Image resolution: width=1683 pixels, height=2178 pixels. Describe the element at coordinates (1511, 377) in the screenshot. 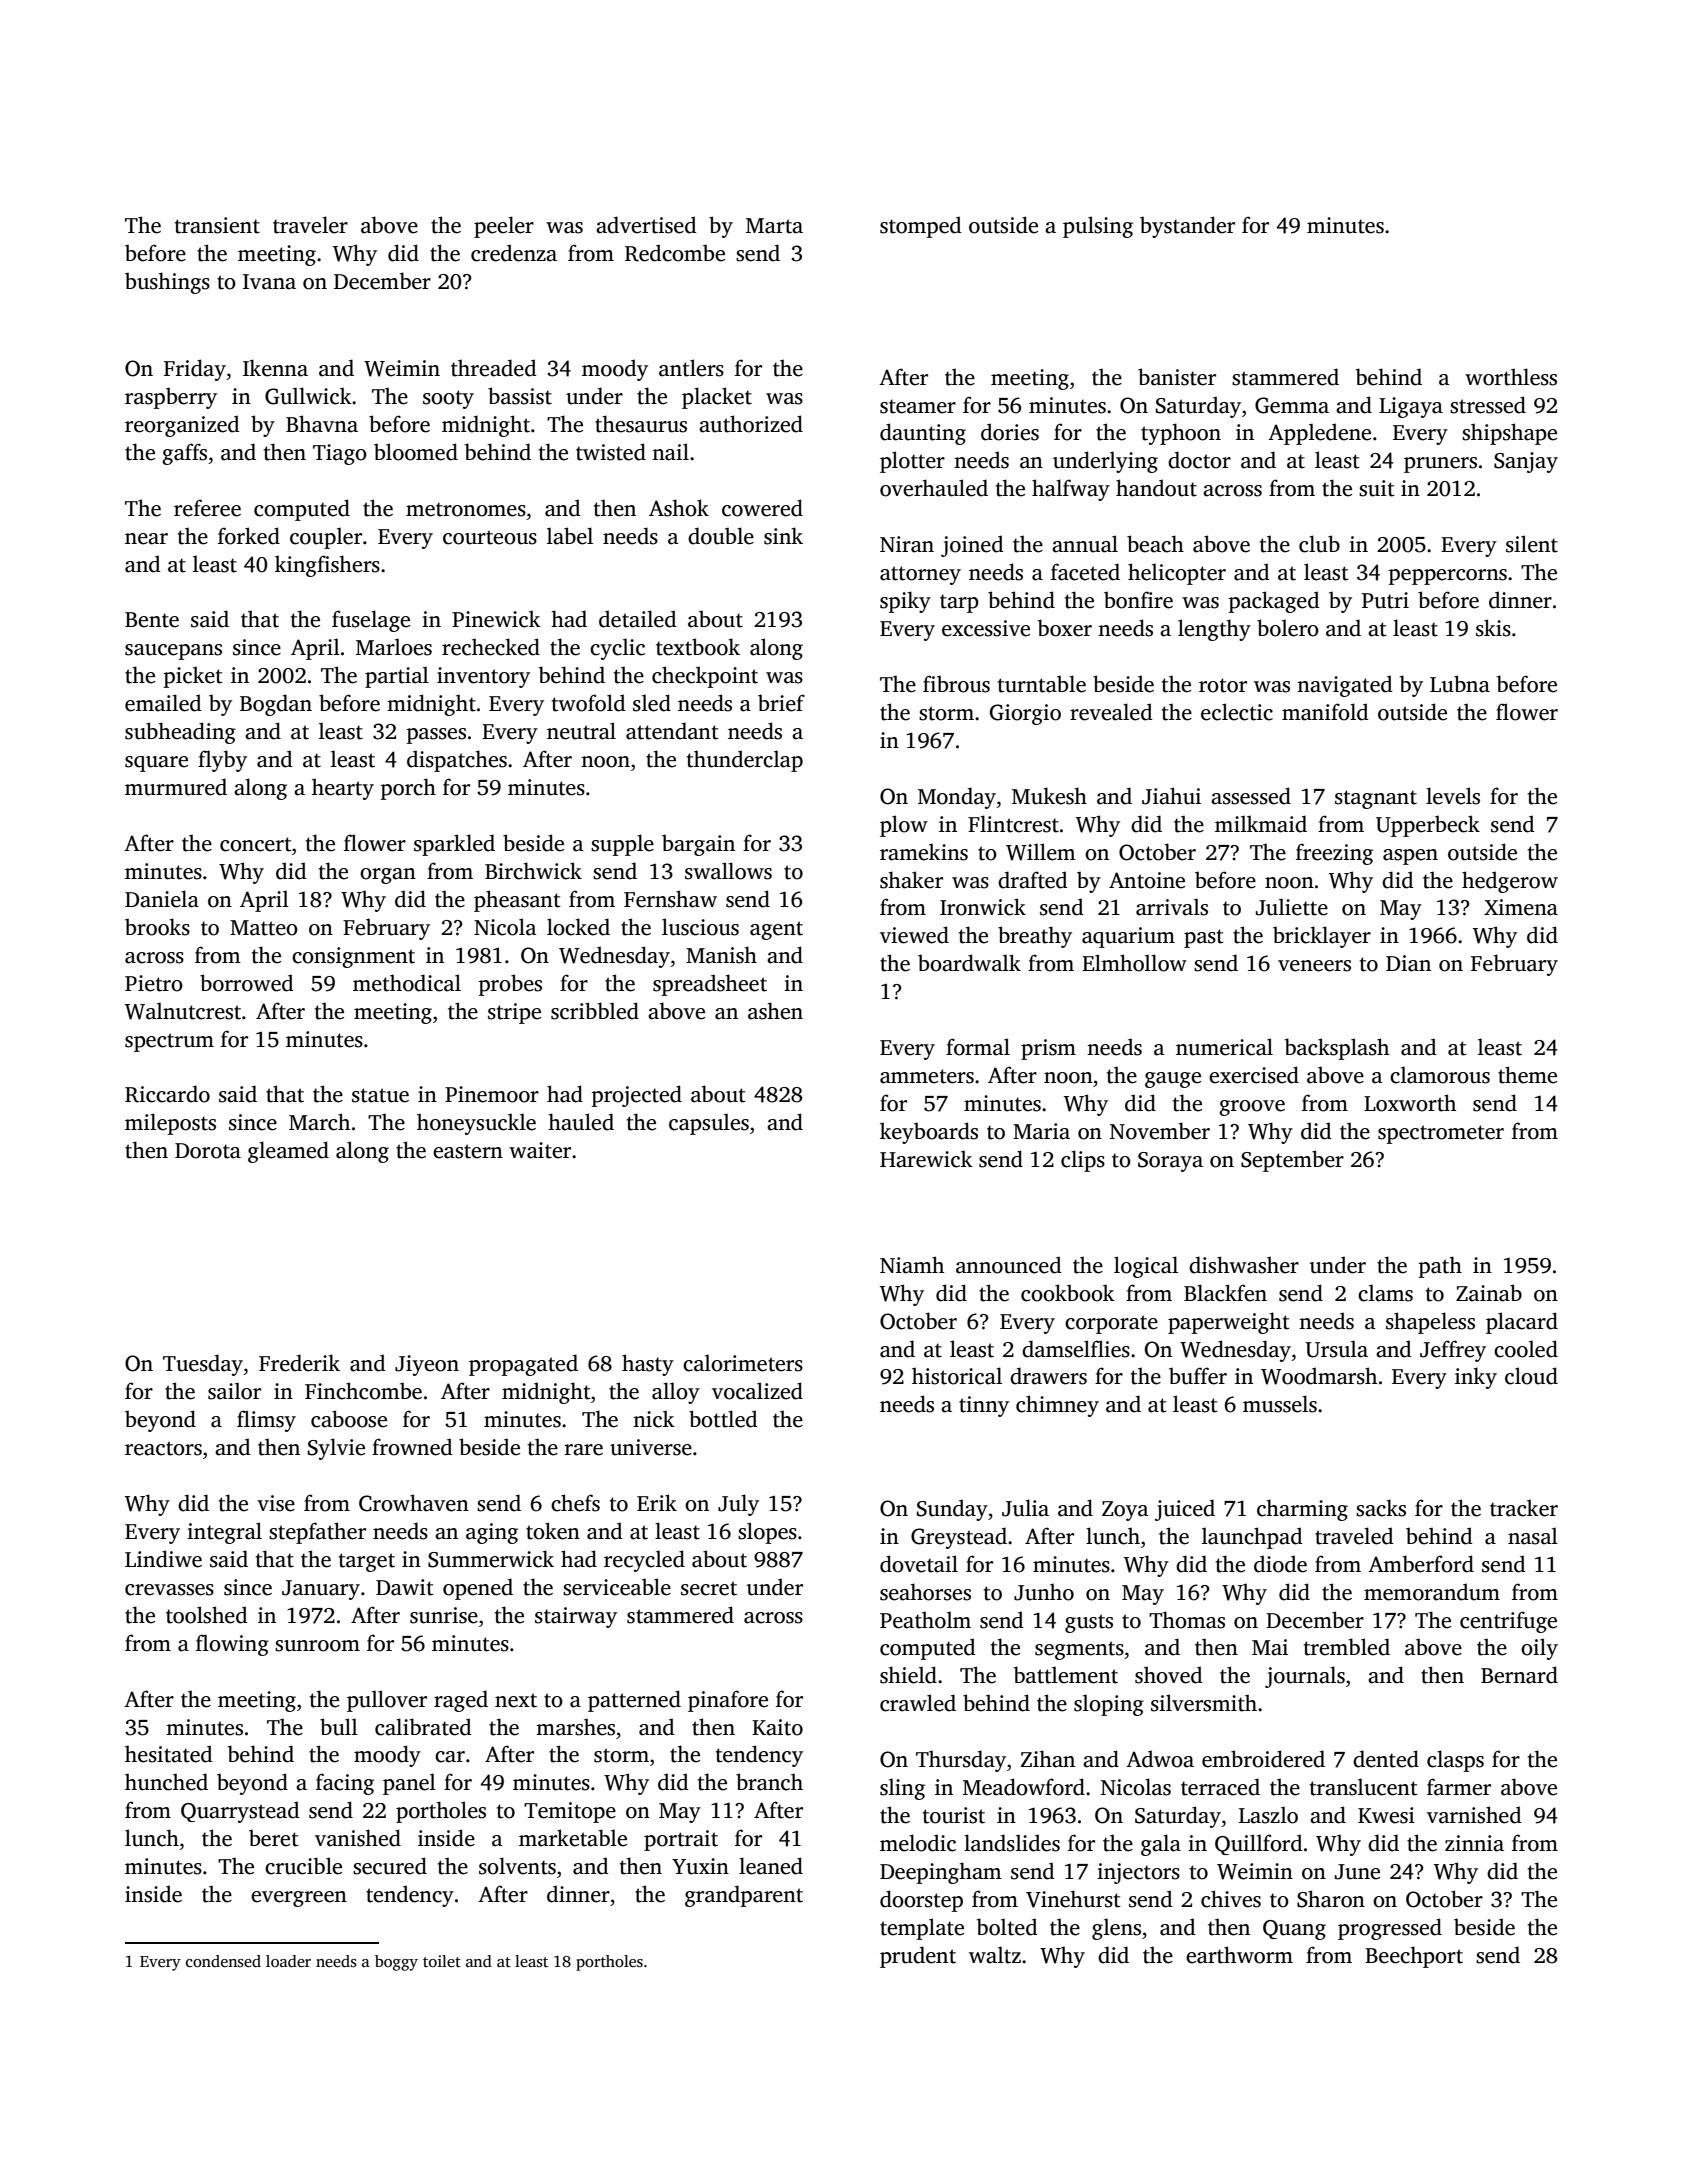

I see `worthless` at that location.
